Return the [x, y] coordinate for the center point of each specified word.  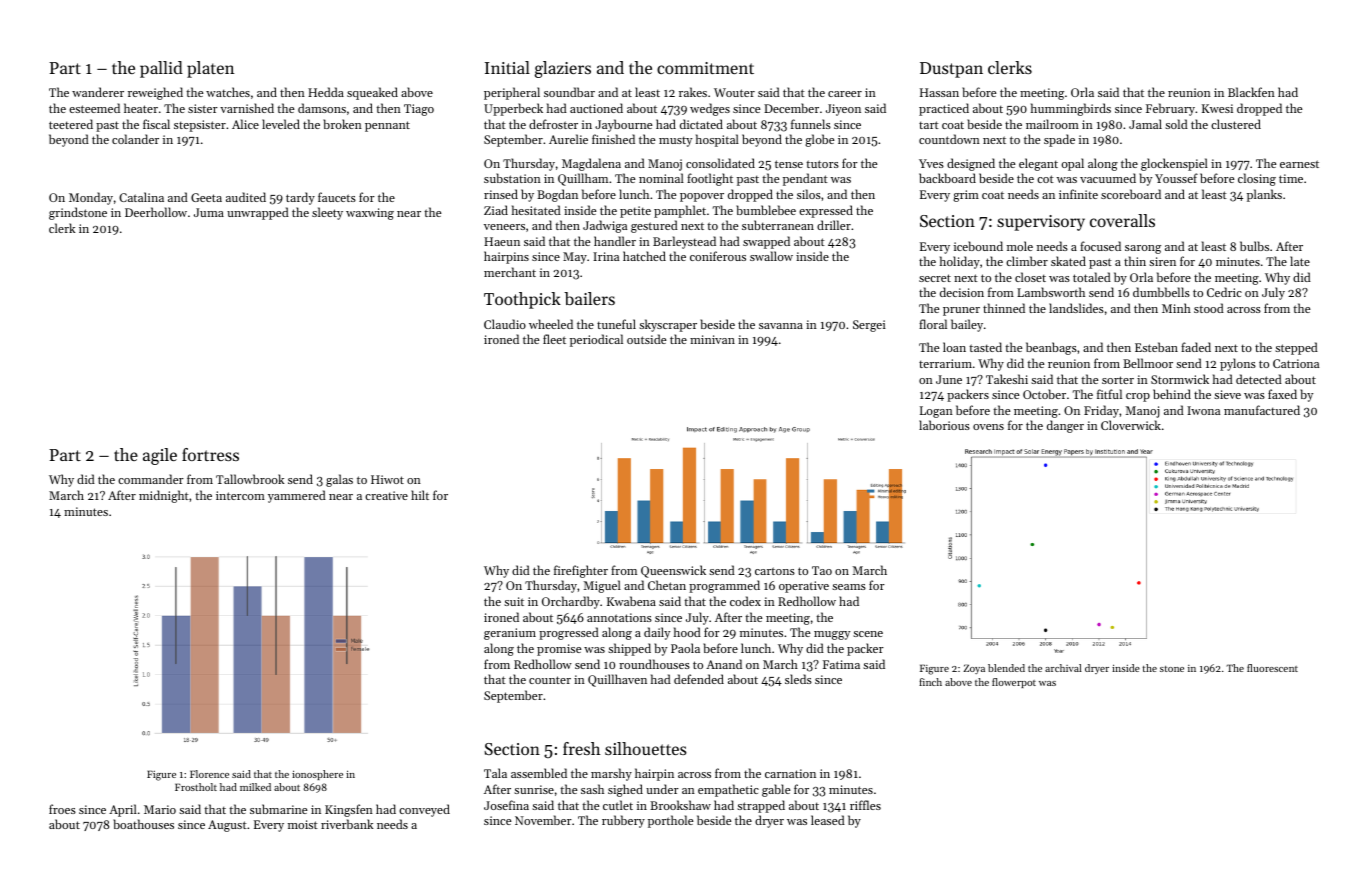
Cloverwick [1131, 425]
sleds [798, 679]
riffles [865, 805]
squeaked [372, 93]
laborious [944, 425]
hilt [420, 495]
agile [160, 456]
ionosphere [317, 775]
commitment [705, 68]
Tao [822, 570]
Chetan [667, 585]
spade [1059, 140]
